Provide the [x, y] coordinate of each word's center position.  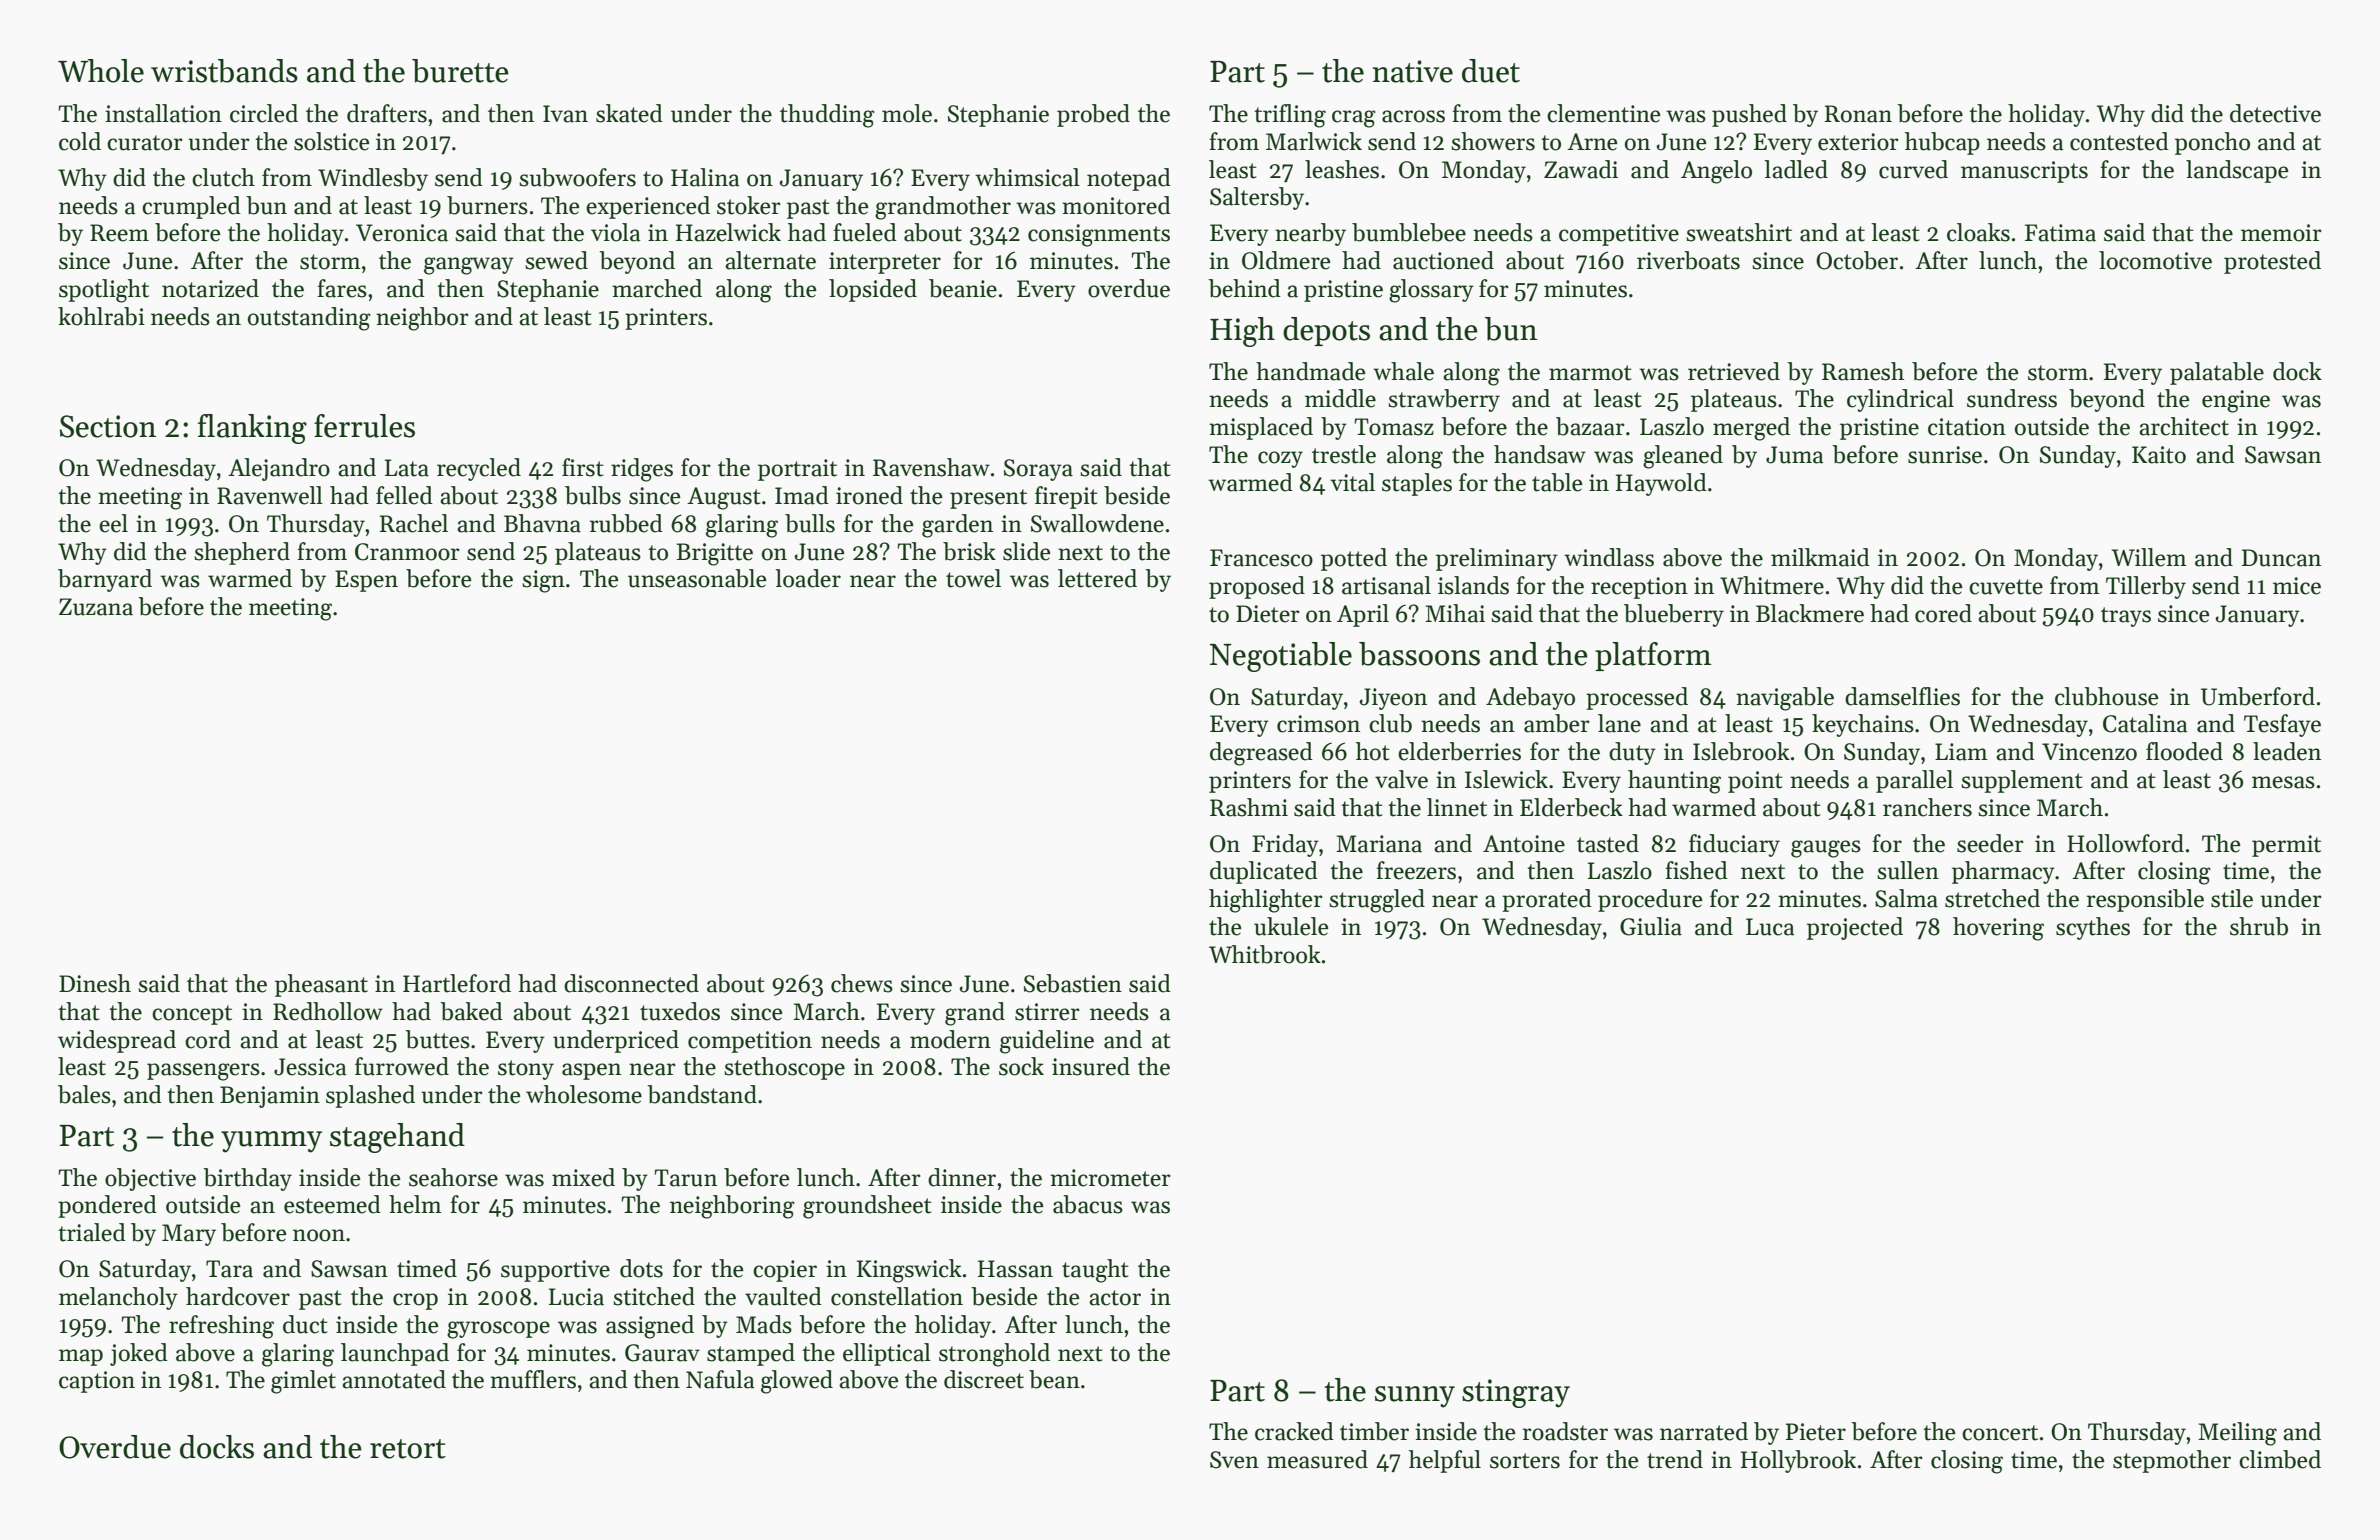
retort [408, 1449]
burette [460, 71]
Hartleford [457, 983]
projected [1855, 928]
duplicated [1264, 872]
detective [2275, 113]
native [1413, 71]
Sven [1234, 1460]
